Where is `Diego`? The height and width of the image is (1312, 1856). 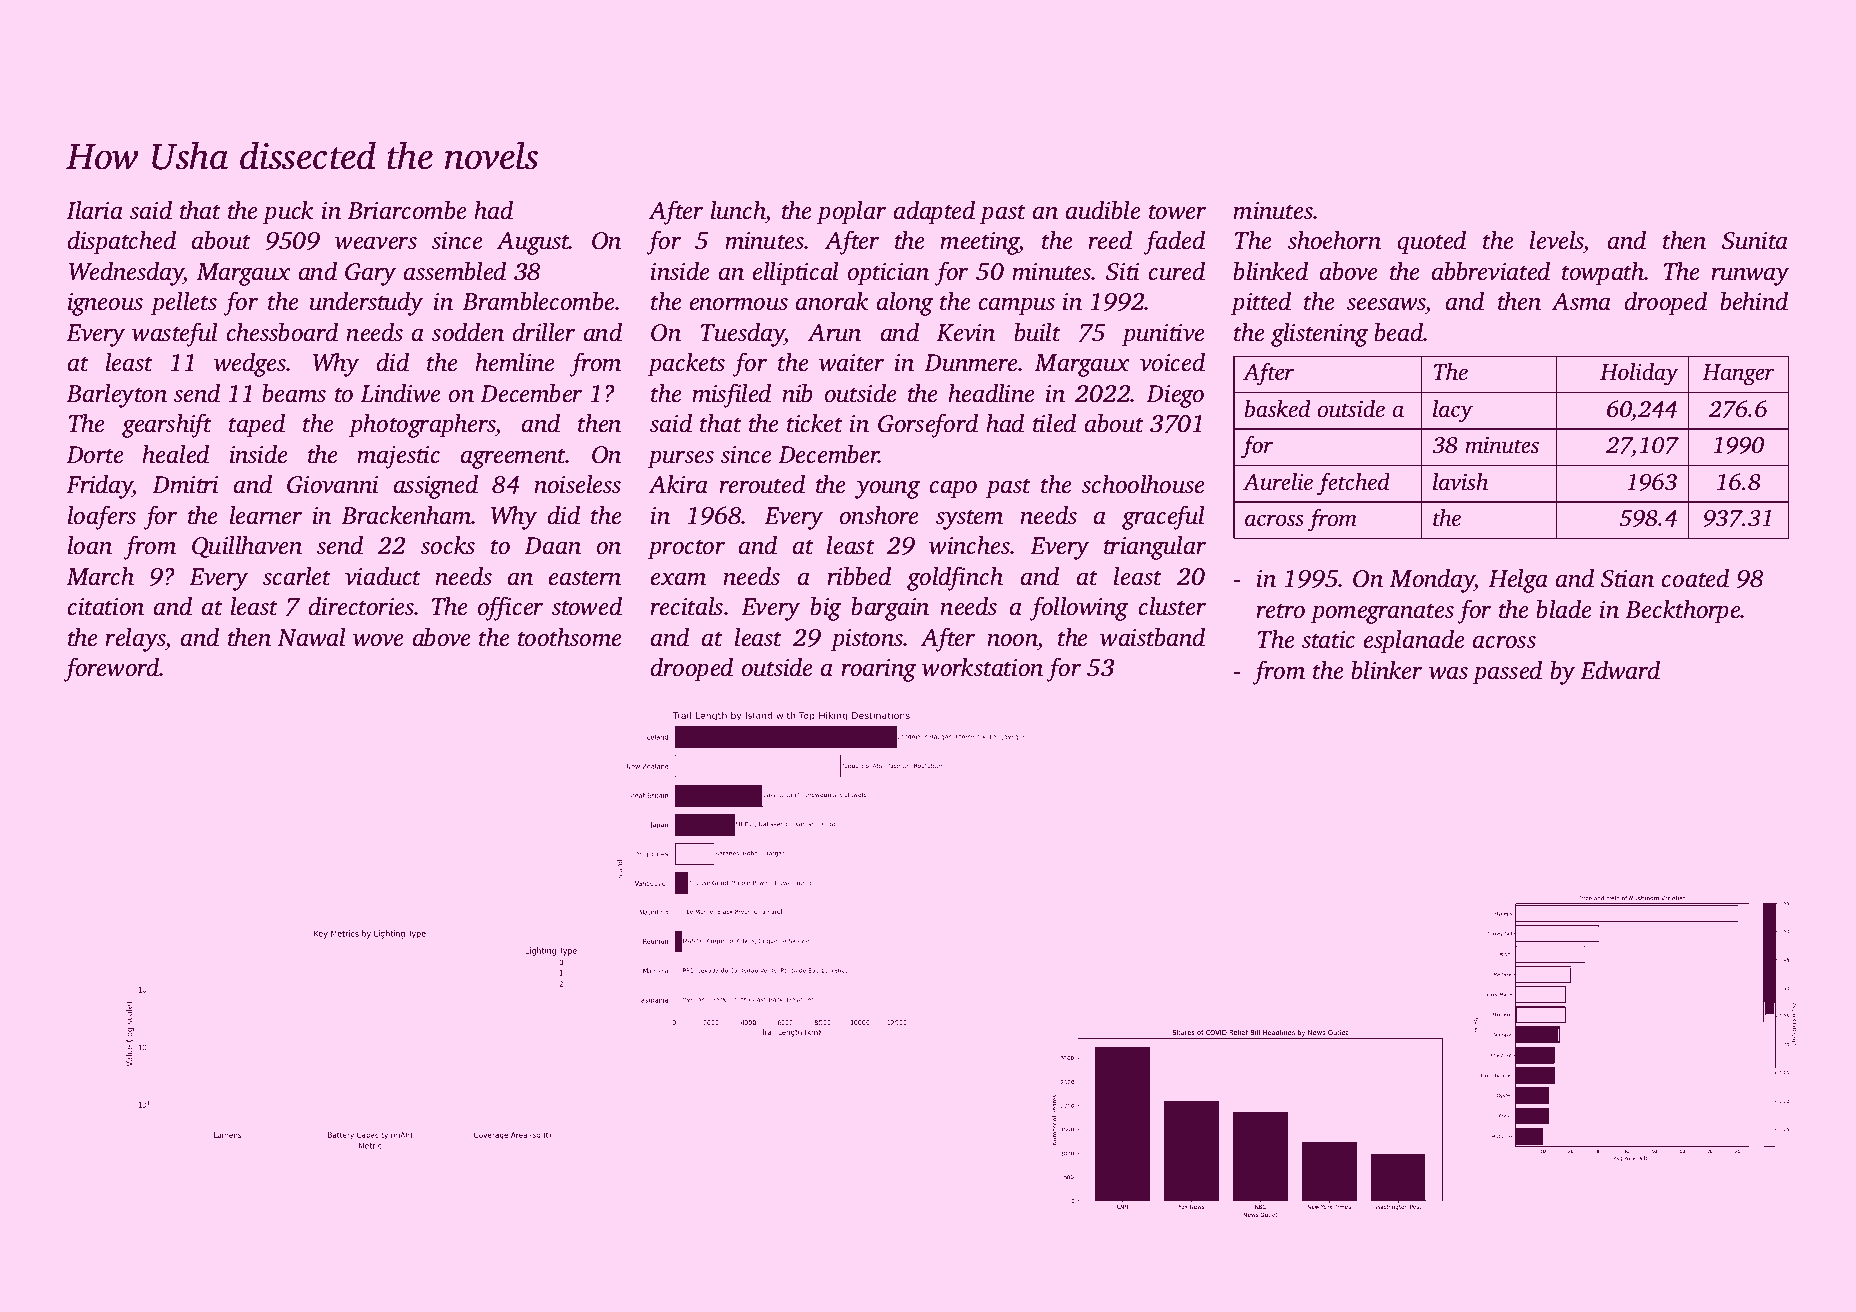
Diego is located at coordinates (1175, 396).
